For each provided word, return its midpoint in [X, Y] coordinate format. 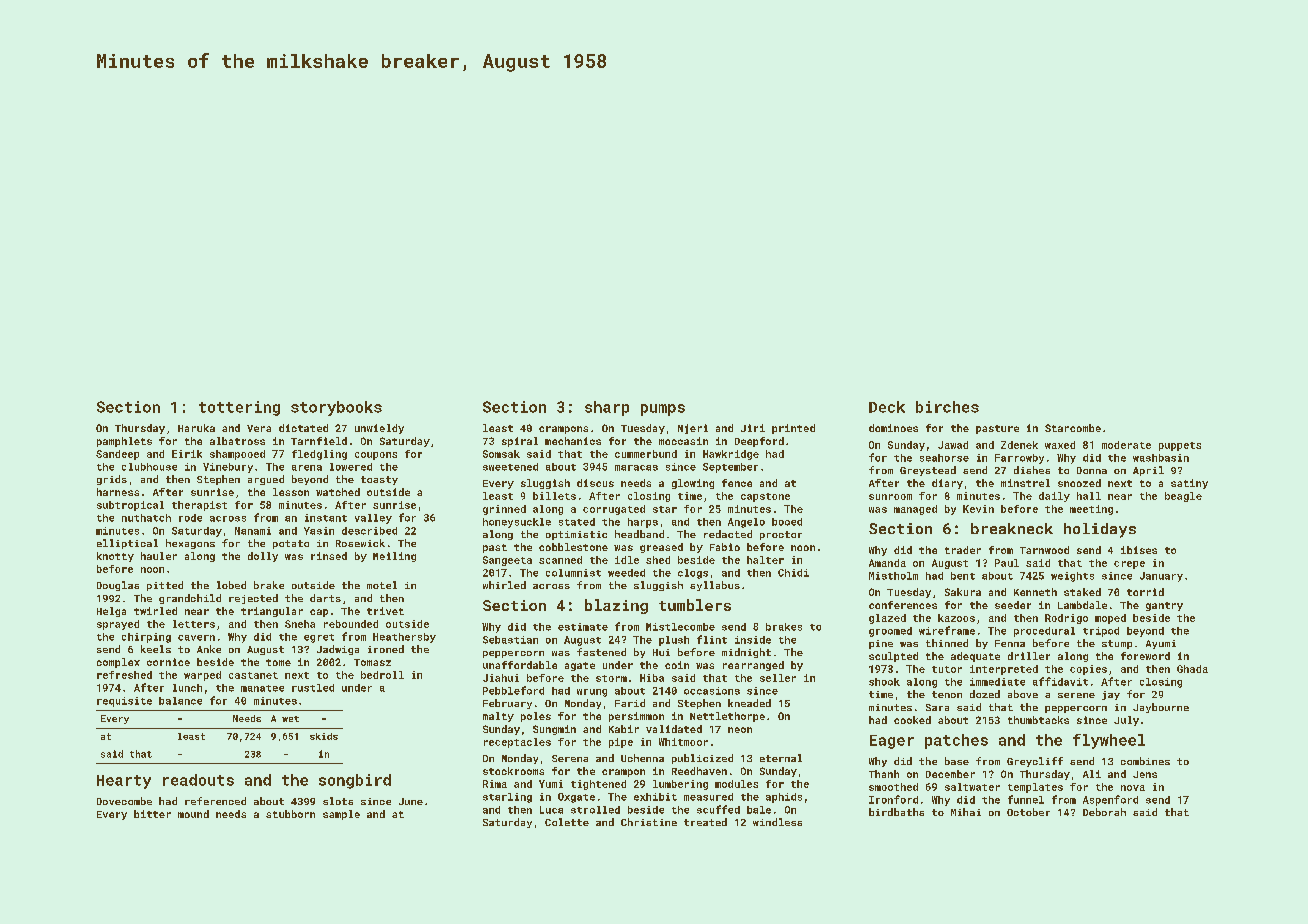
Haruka [196, 428]
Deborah [1104, 812]
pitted [165, 586]
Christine [649, 822]
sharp [607, 408]
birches [947, 407]
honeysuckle [517, 523]
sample [341, 815]
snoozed [1079, 483]
